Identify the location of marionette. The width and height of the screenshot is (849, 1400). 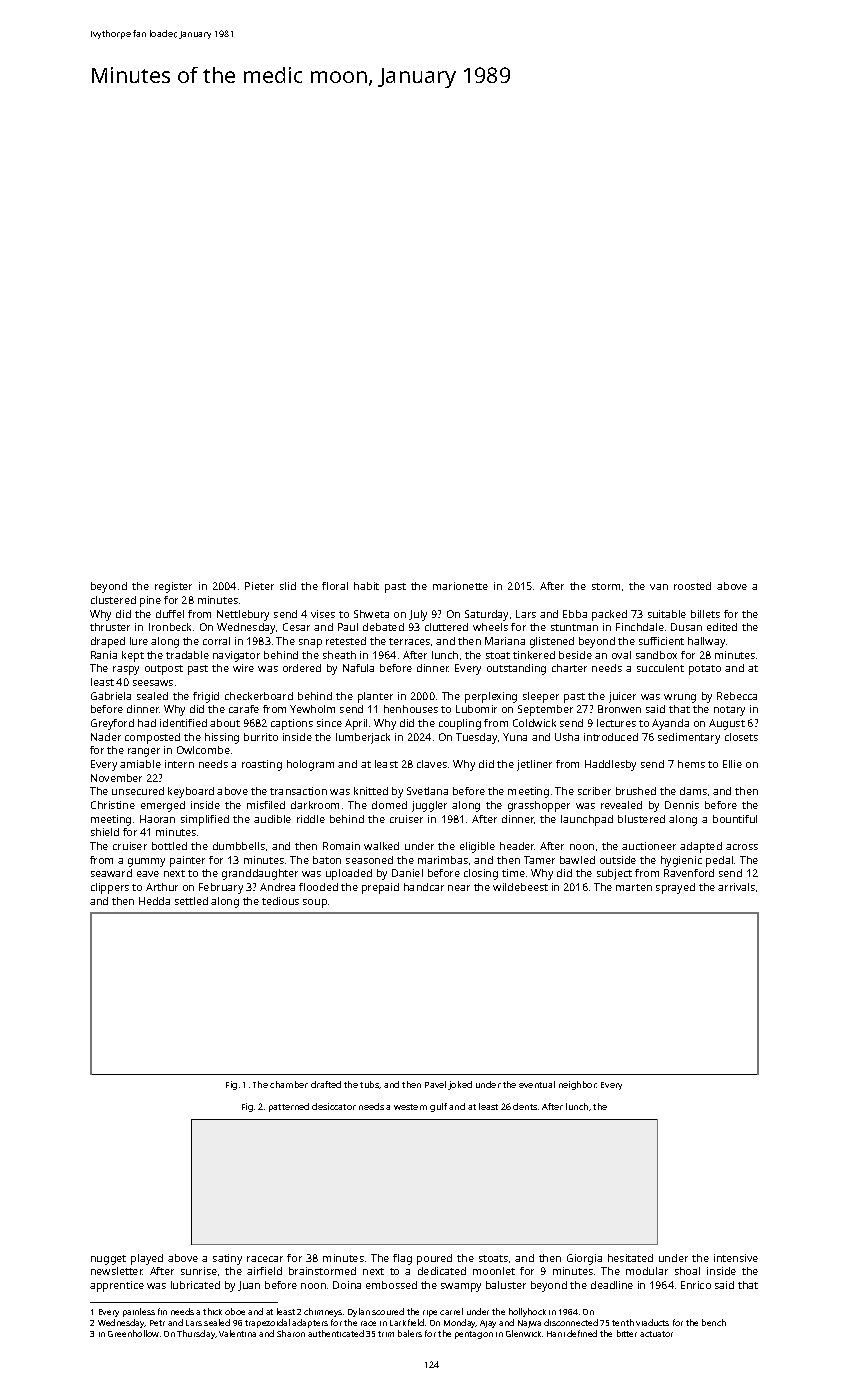
(460, 586).
